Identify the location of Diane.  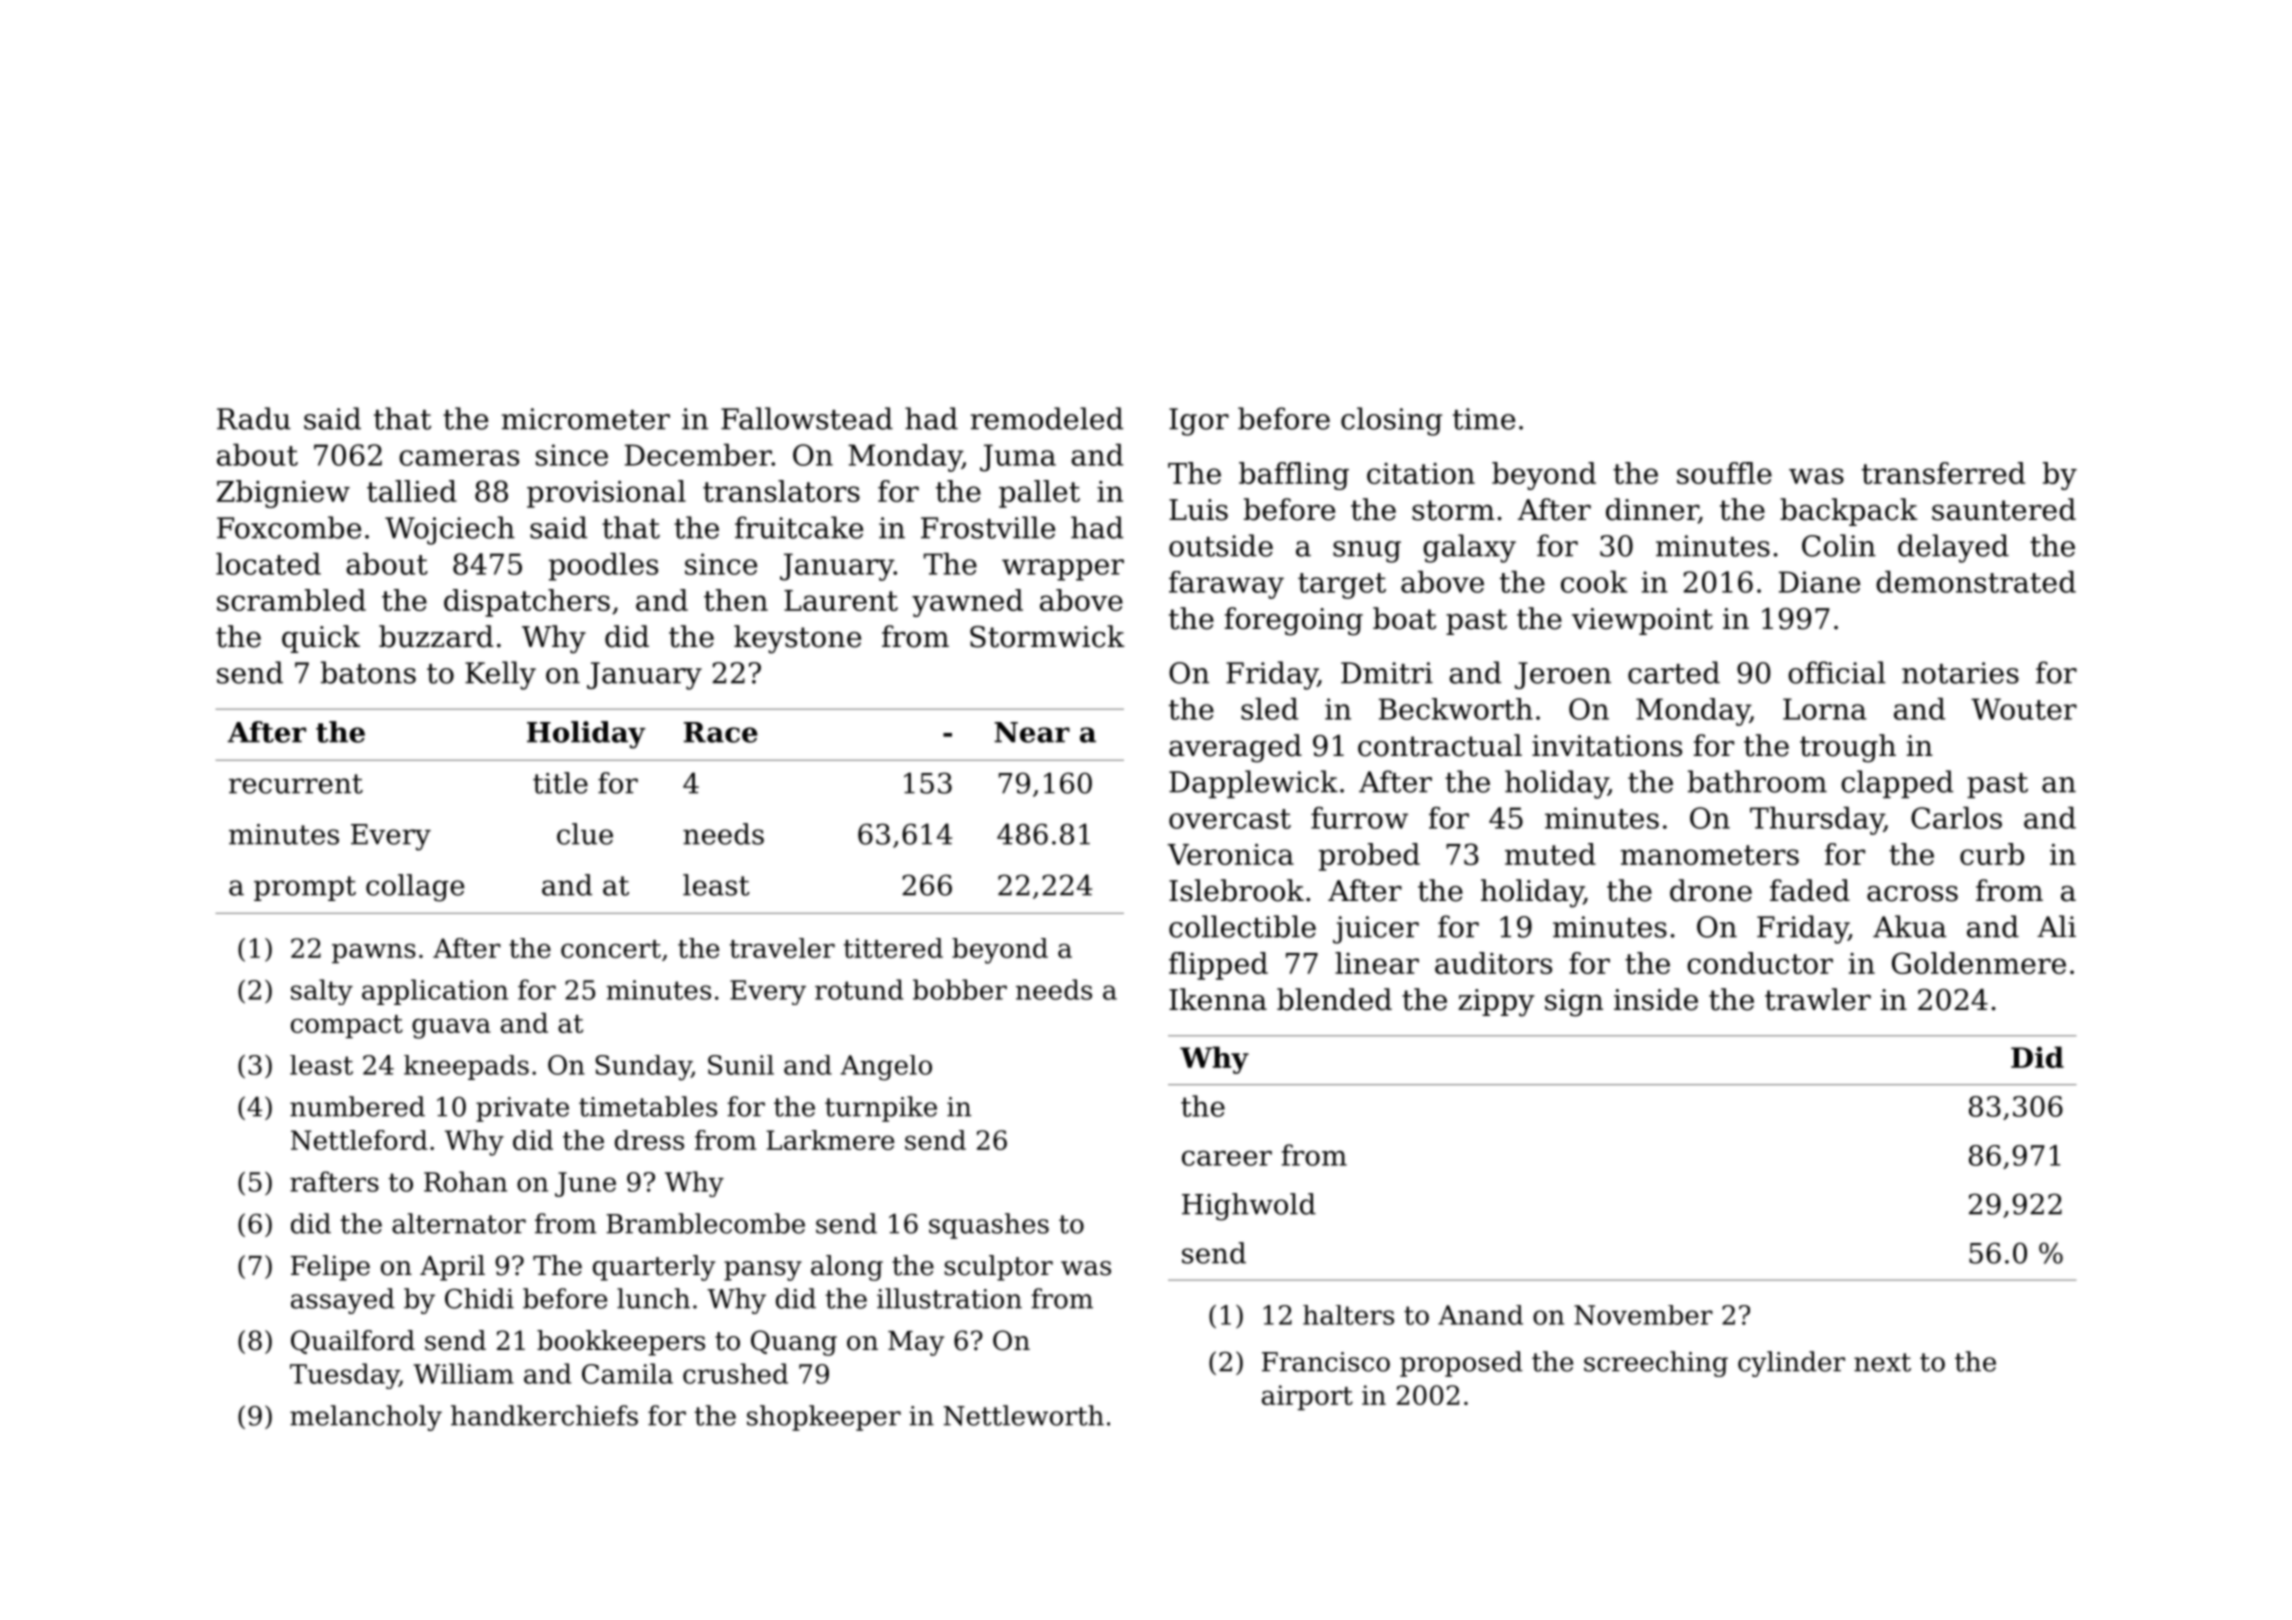
(1819, 582).
